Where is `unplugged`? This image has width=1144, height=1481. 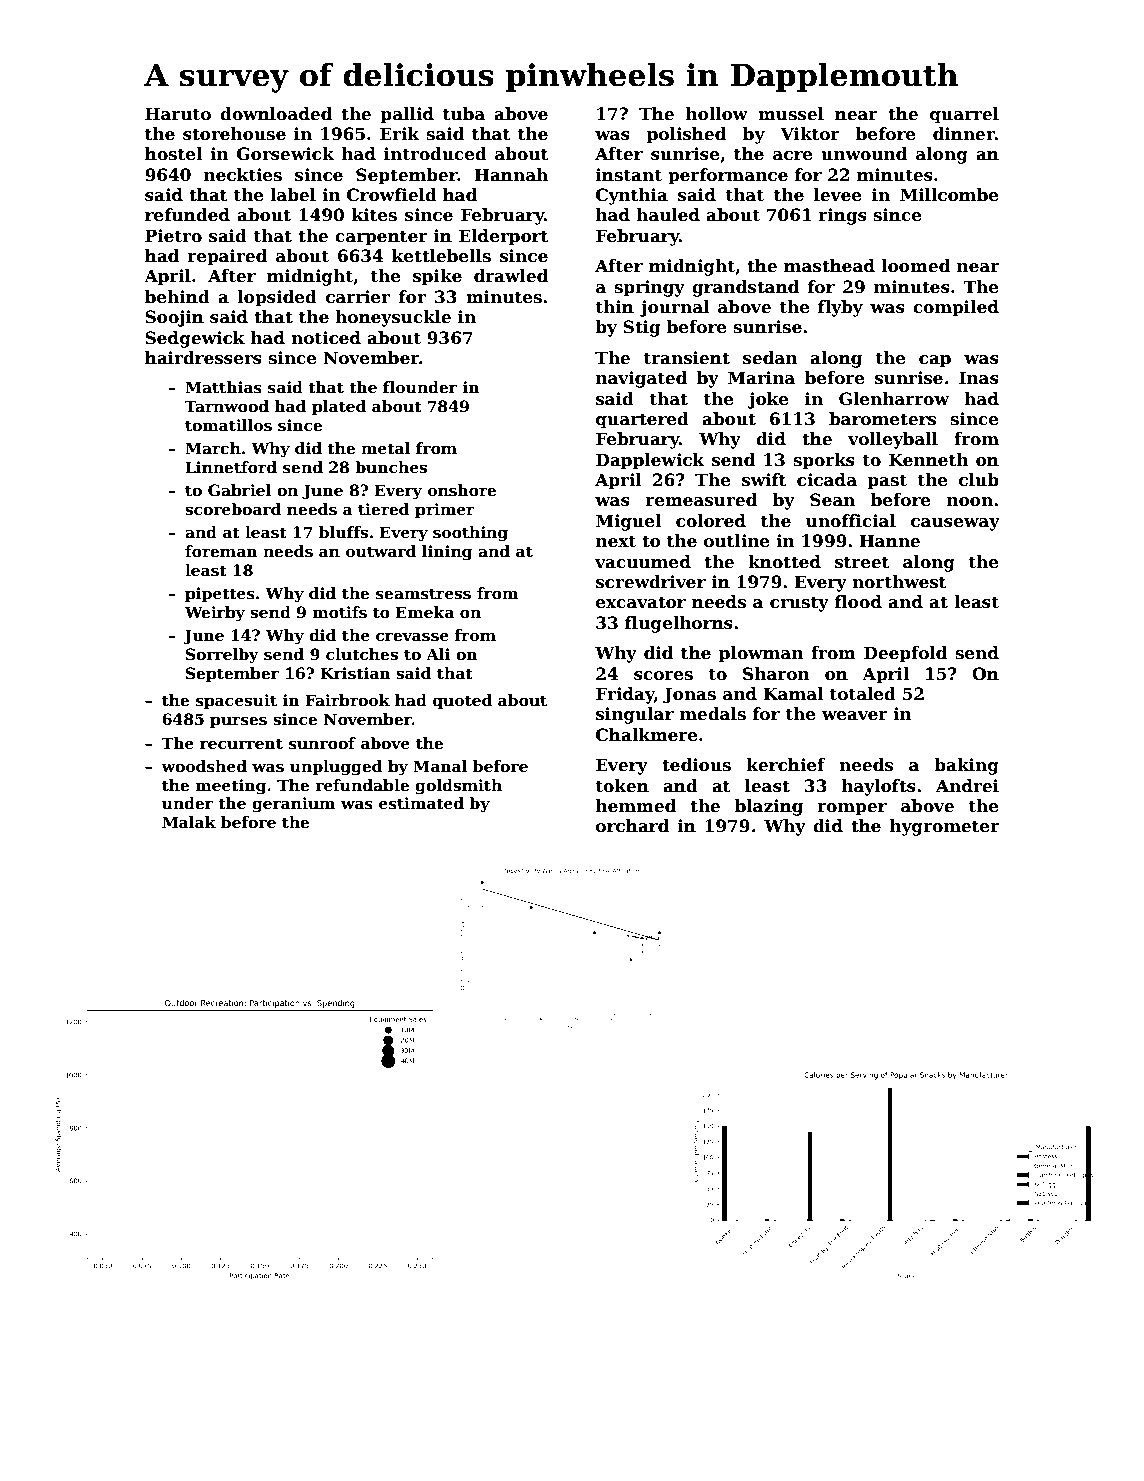
unplugged is located at coordinates (336, 768).
